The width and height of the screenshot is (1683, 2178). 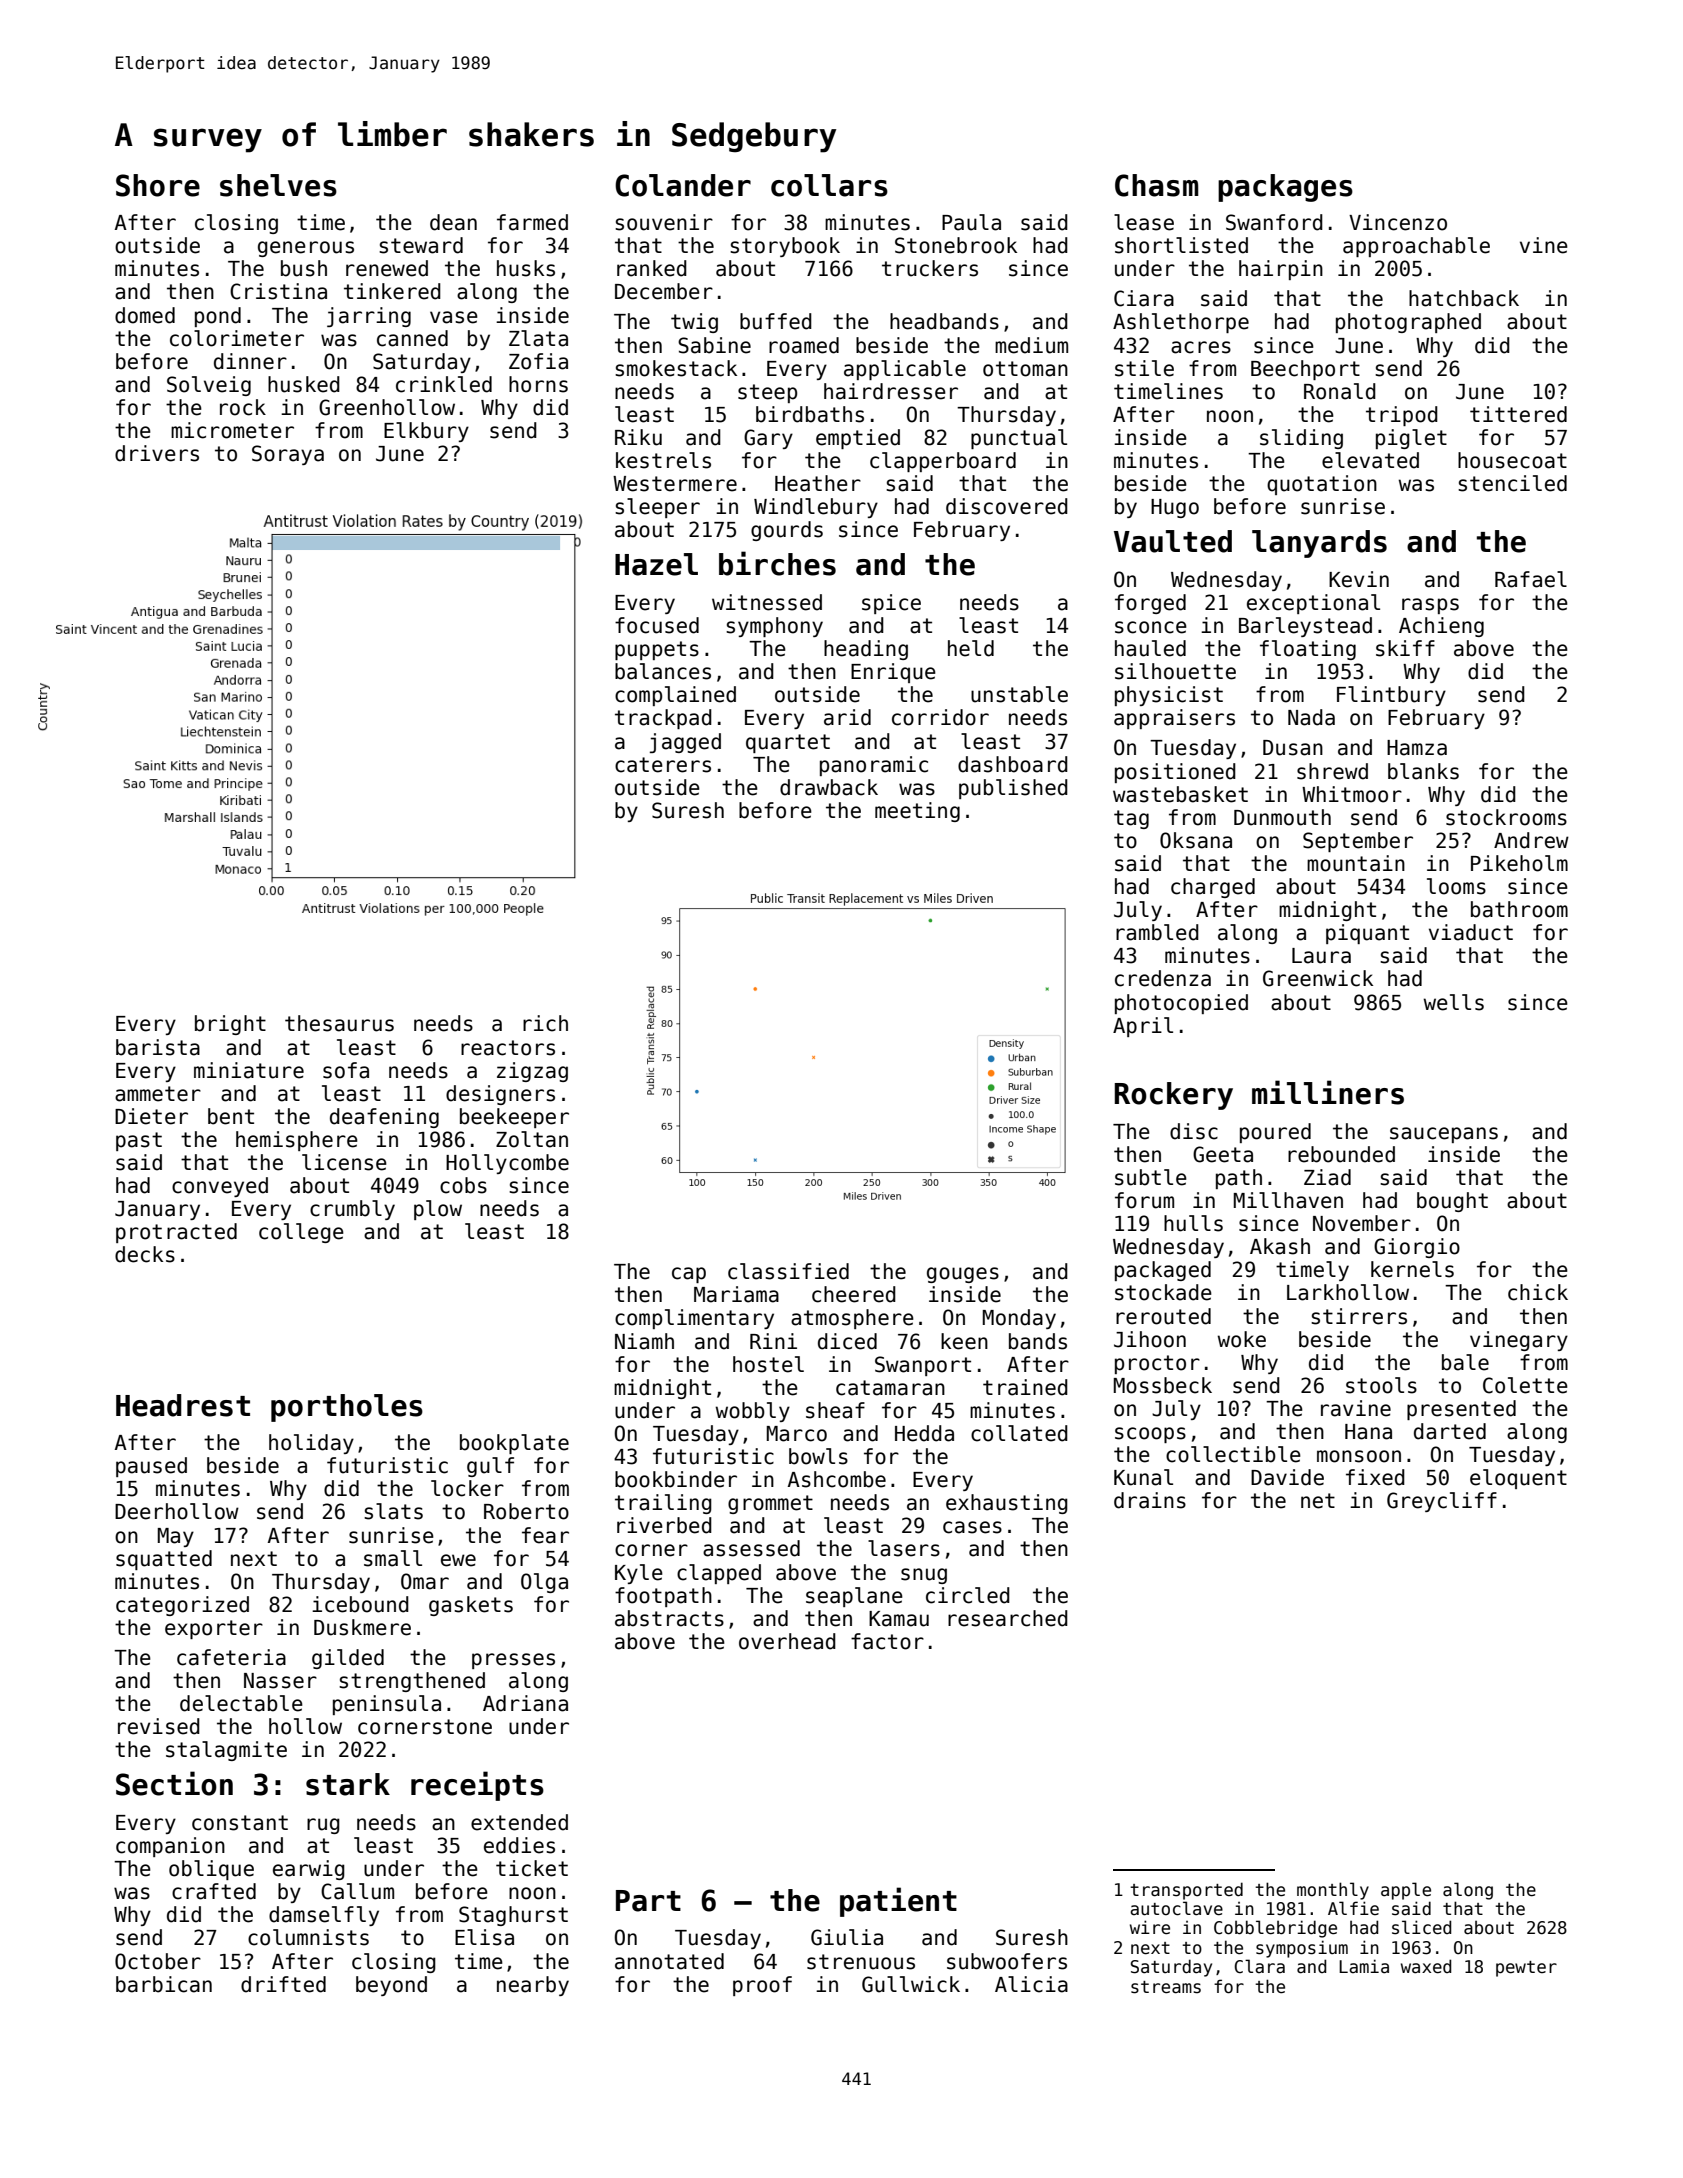 I want to click on barbican, so click(x=164, y=1984).
